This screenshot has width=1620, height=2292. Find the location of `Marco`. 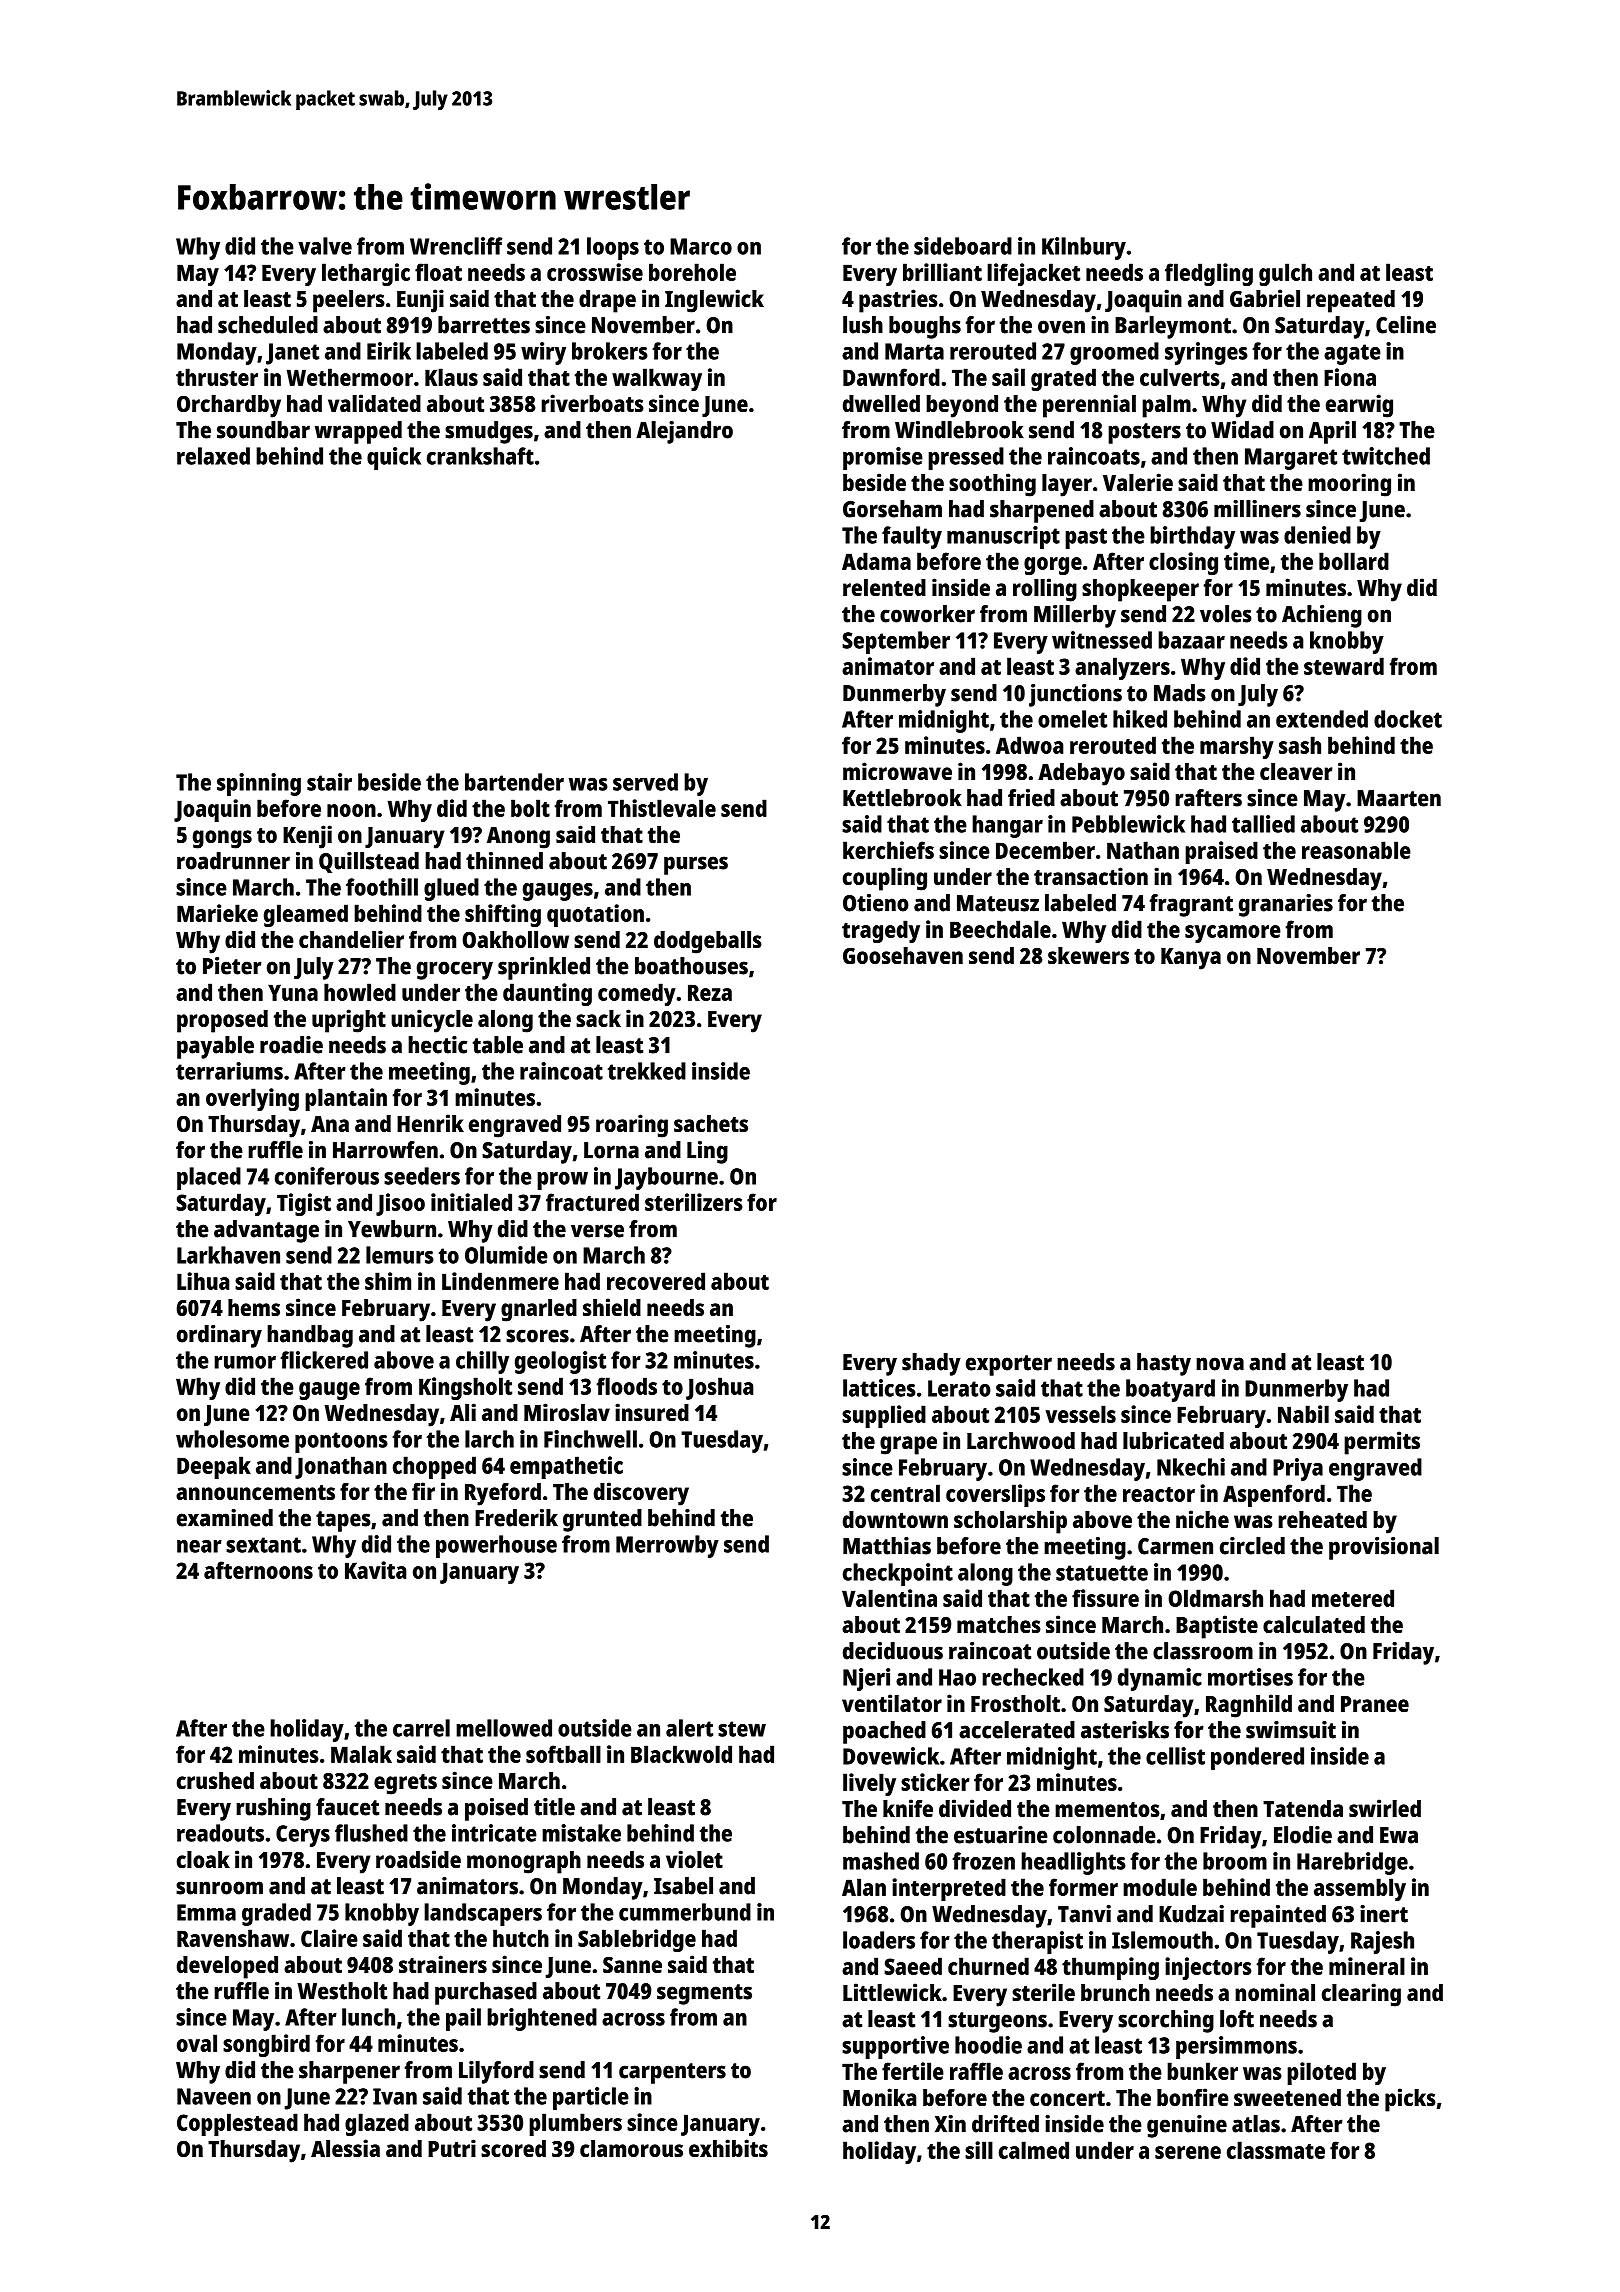

Marco is located at coordinates (701, 246).
